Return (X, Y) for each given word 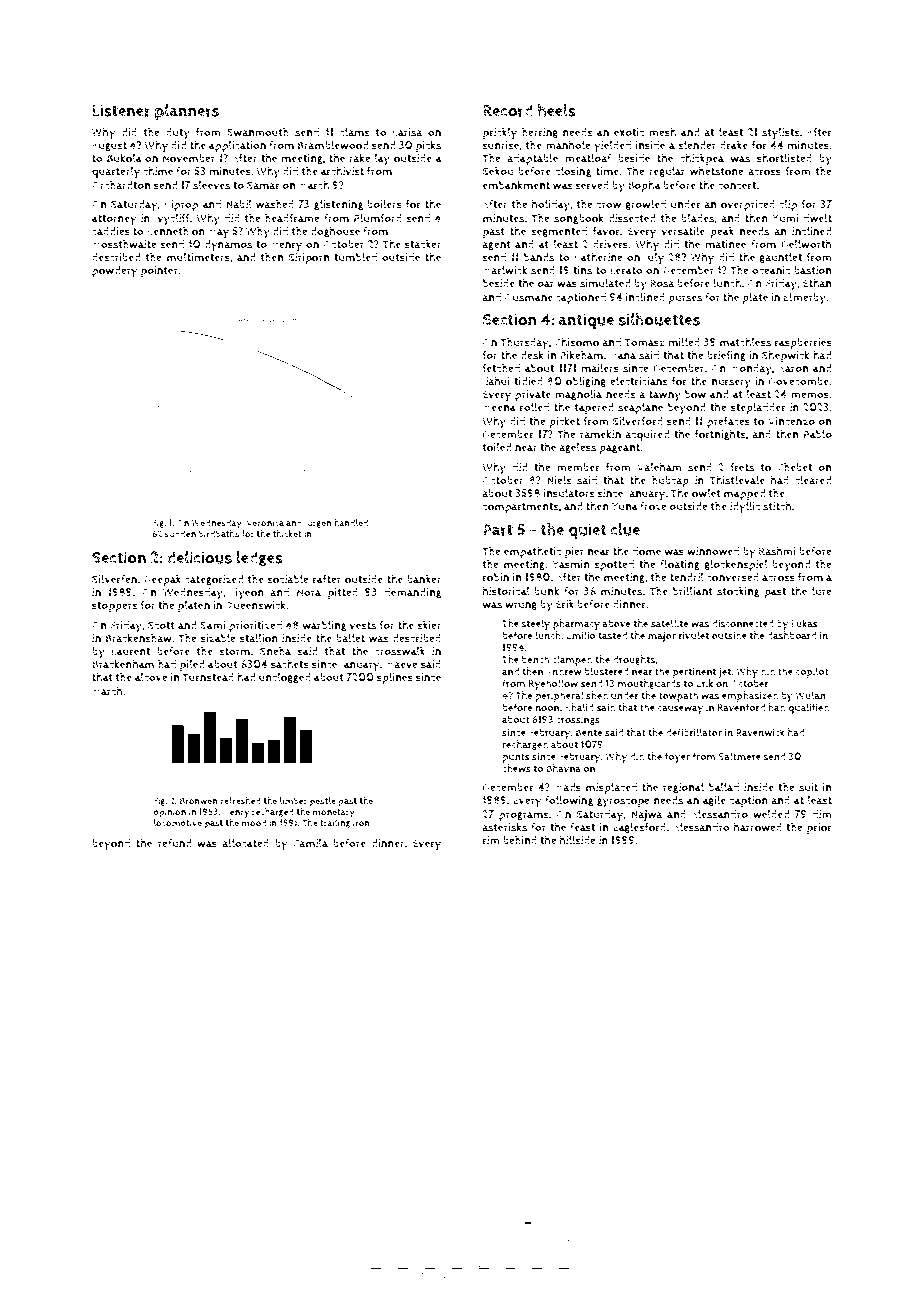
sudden (180, 534)
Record (508, 110)
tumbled (355, 257)
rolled (534, 407)
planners (187, 112)
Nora (309, 592)
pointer (159, 271)
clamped (572, 660)
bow (695, 394)
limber (293, 801)
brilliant (693, 591)
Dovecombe (799, 381)
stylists (781, 134)
